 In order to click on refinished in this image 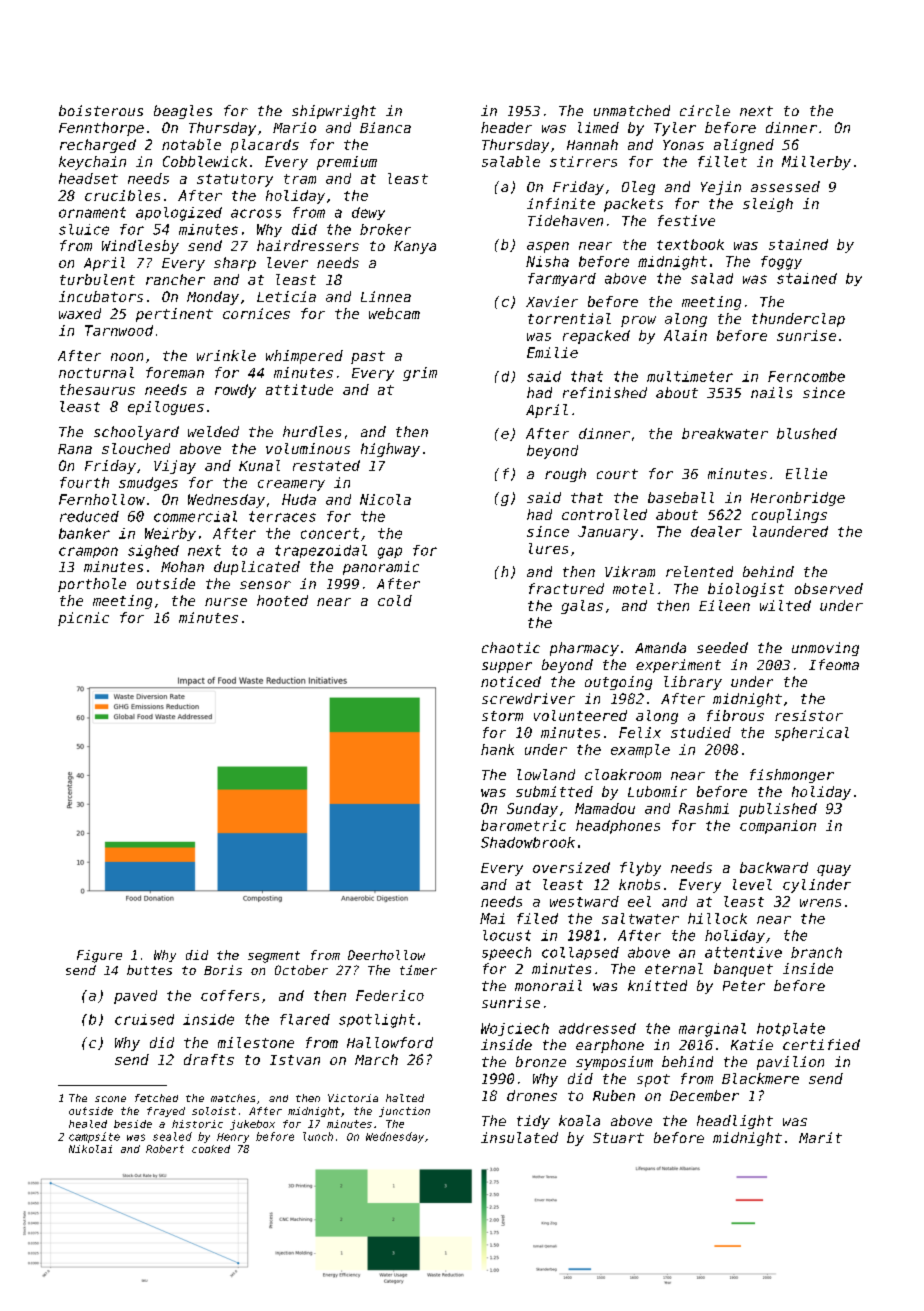, I will do `click(605, 392)`.
